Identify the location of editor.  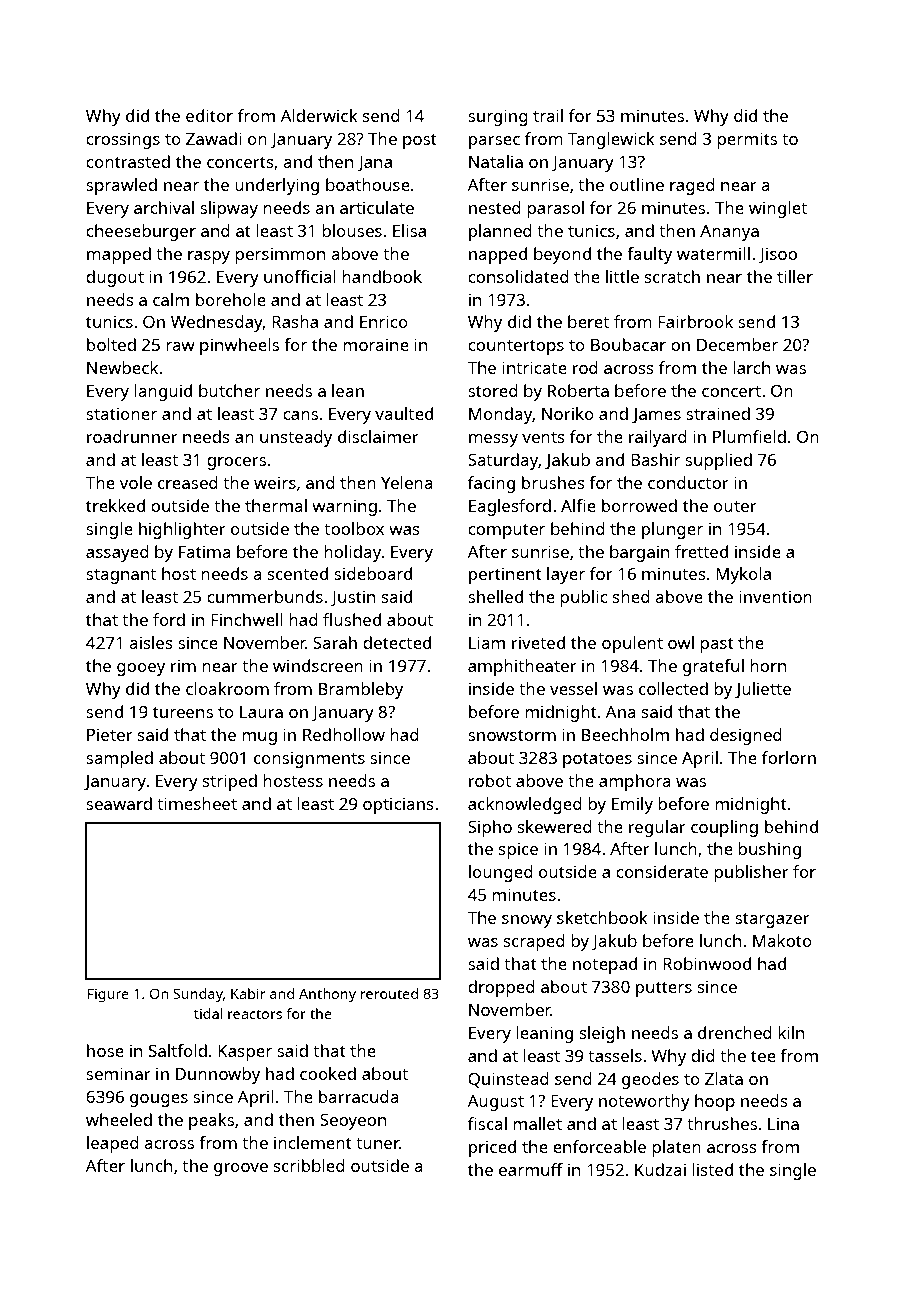
(209, 115).
